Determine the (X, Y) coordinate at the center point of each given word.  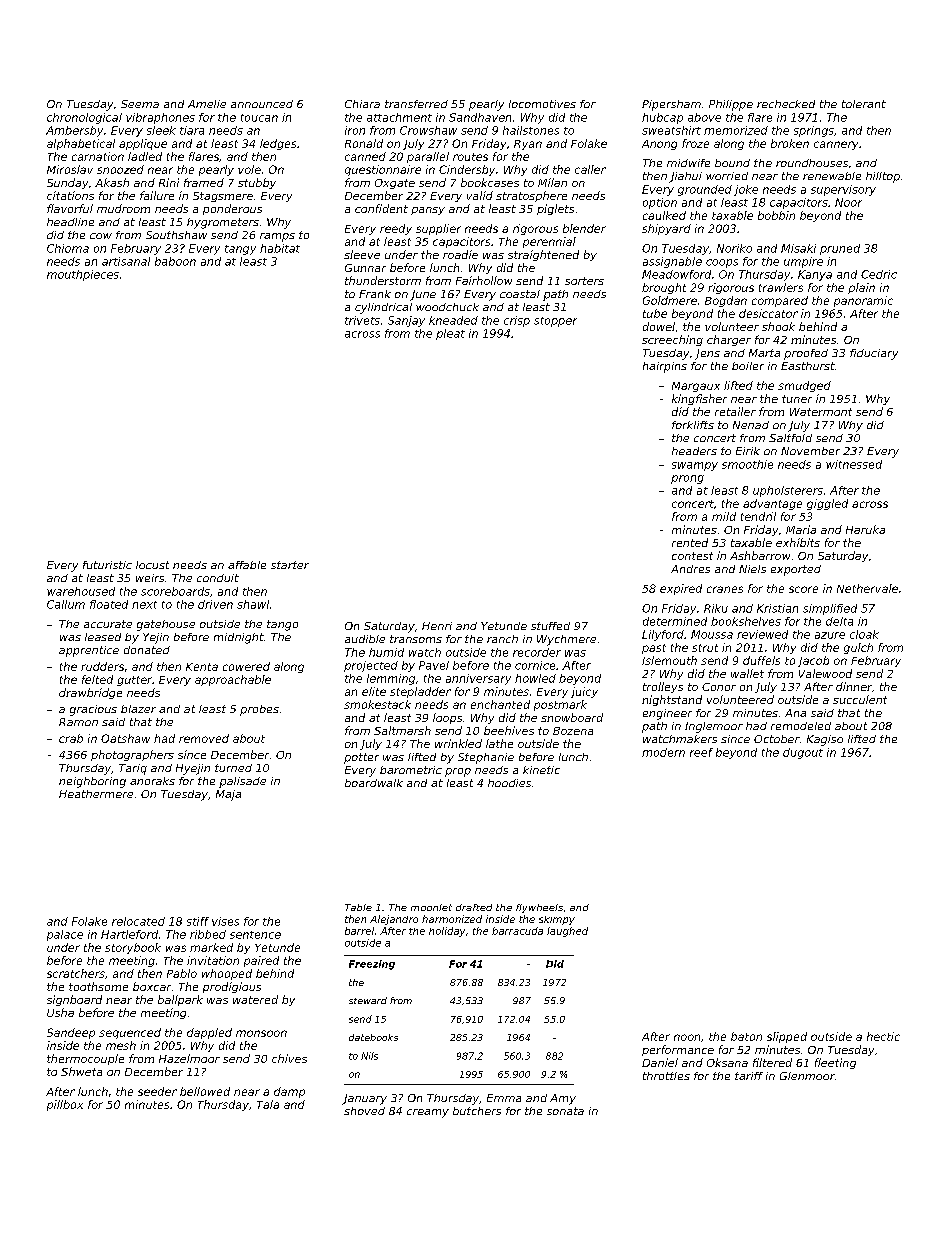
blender (584, 228)
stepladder (420, 692)
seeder (157, 1091)
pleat (450, 334)
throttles (666, 1076)
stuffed (550, 626)
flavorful (70, 208)
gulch (858, 648)
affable (247, 565)
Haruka (865, 529)
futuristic (107, 565)
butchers (477, 1111)
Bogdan (726, 301)
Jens (707, 354)
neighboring (92, 782)
